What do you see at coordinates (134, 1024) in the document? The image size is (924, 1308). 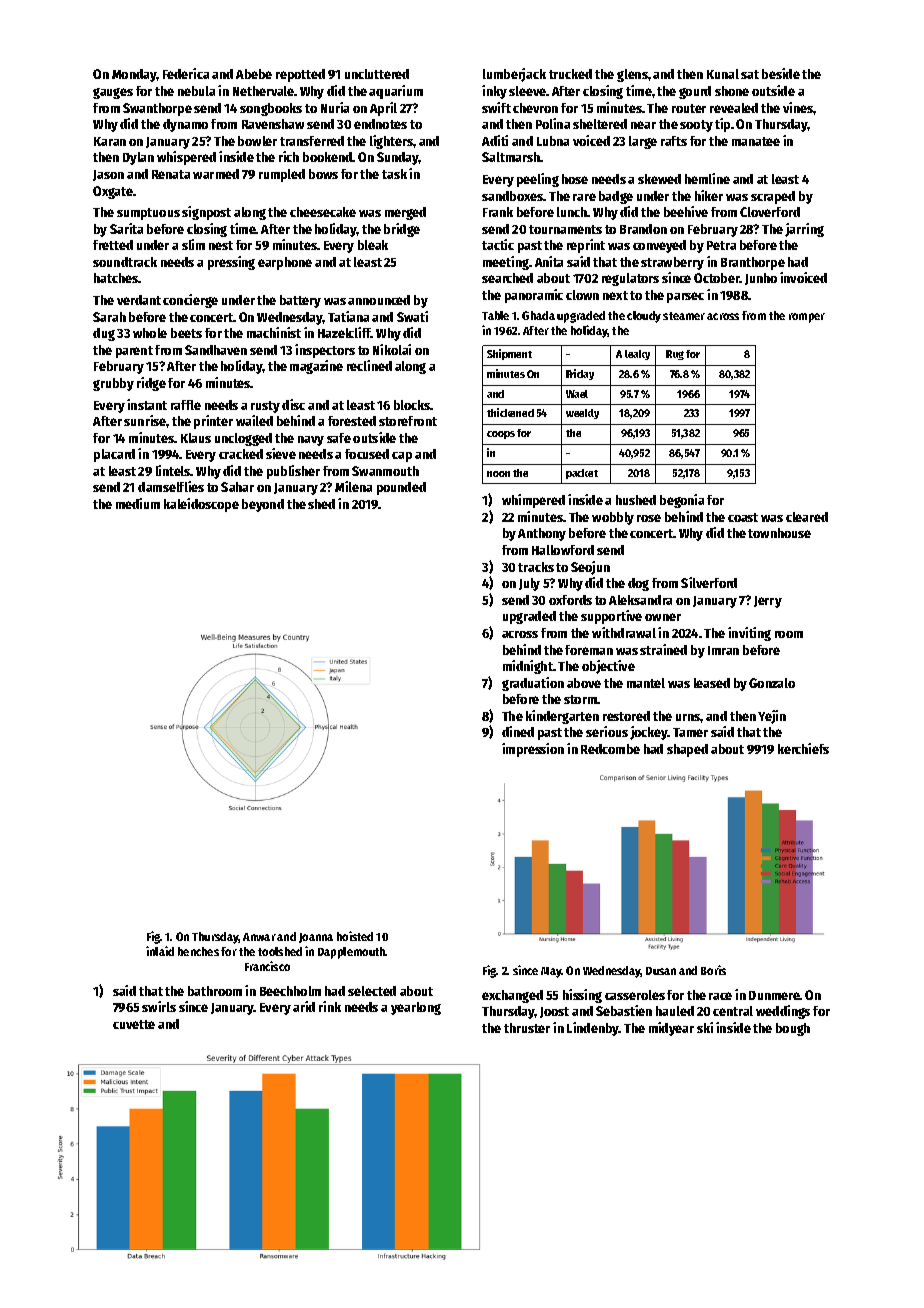 I see `cuvette` at bounding box center [134, 1024].
